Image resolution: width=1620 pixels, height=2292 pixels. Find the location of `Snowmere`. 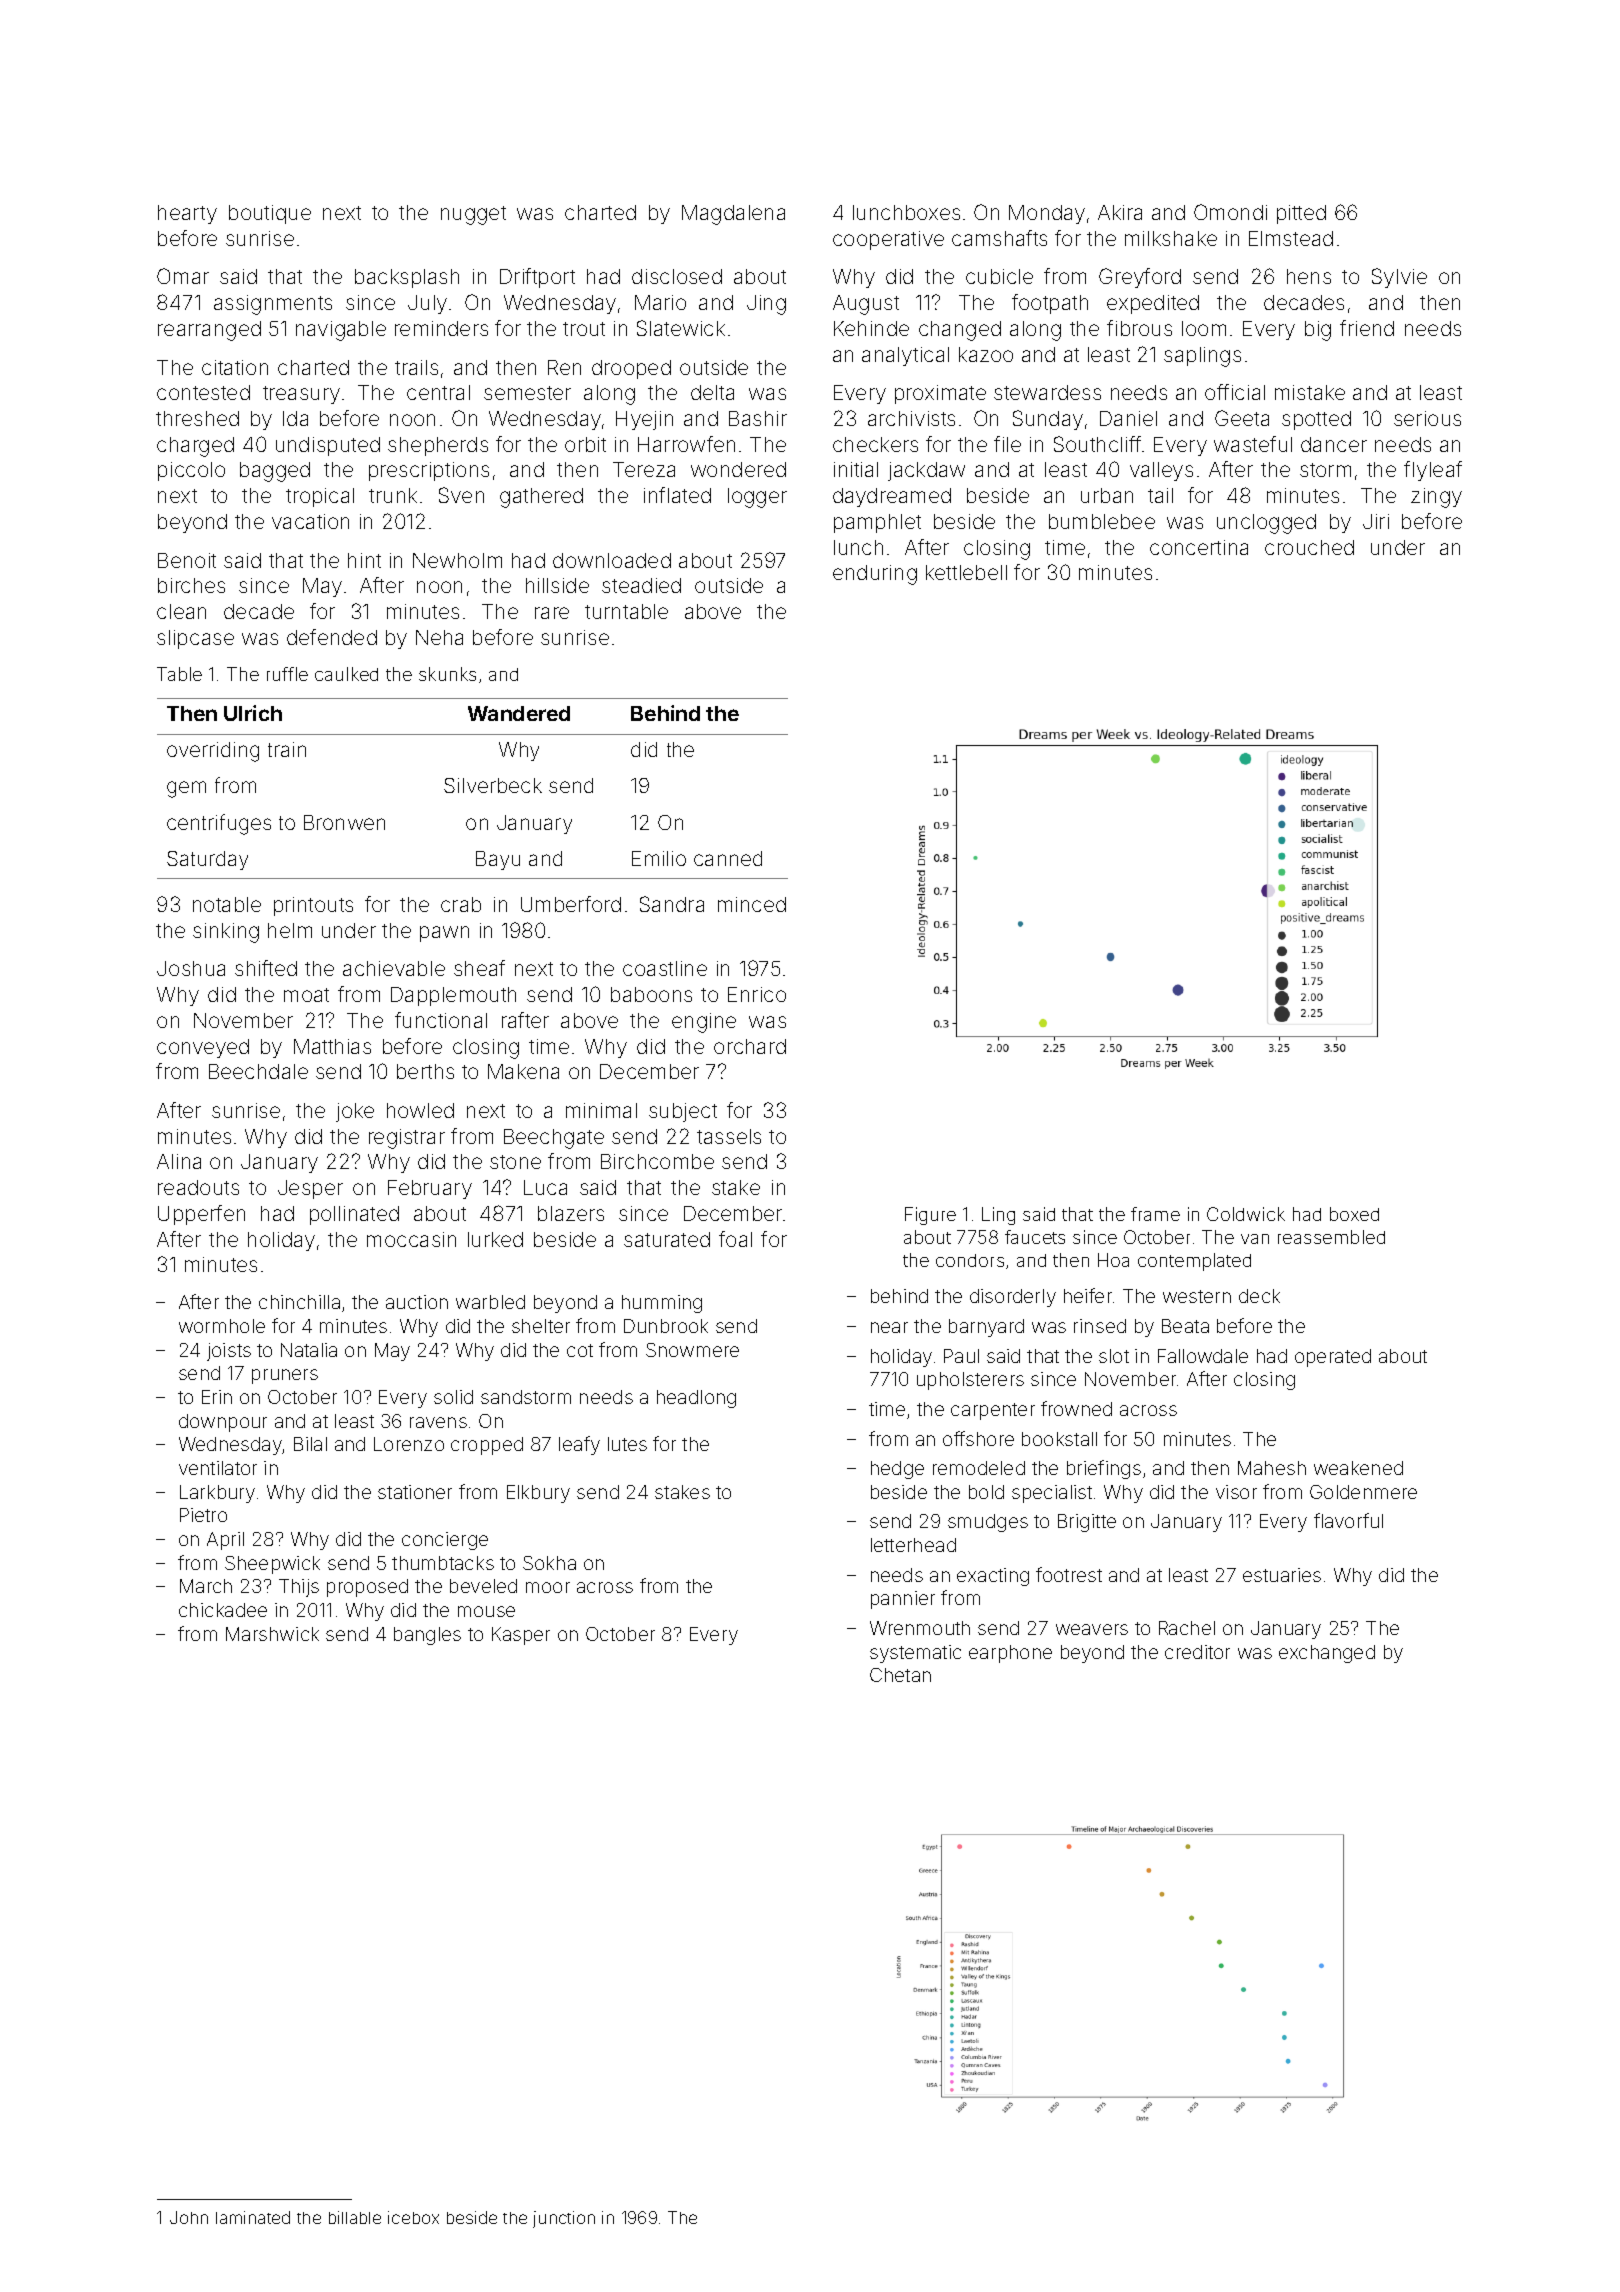

Snowmere is located at coordinates (692, 1350).
